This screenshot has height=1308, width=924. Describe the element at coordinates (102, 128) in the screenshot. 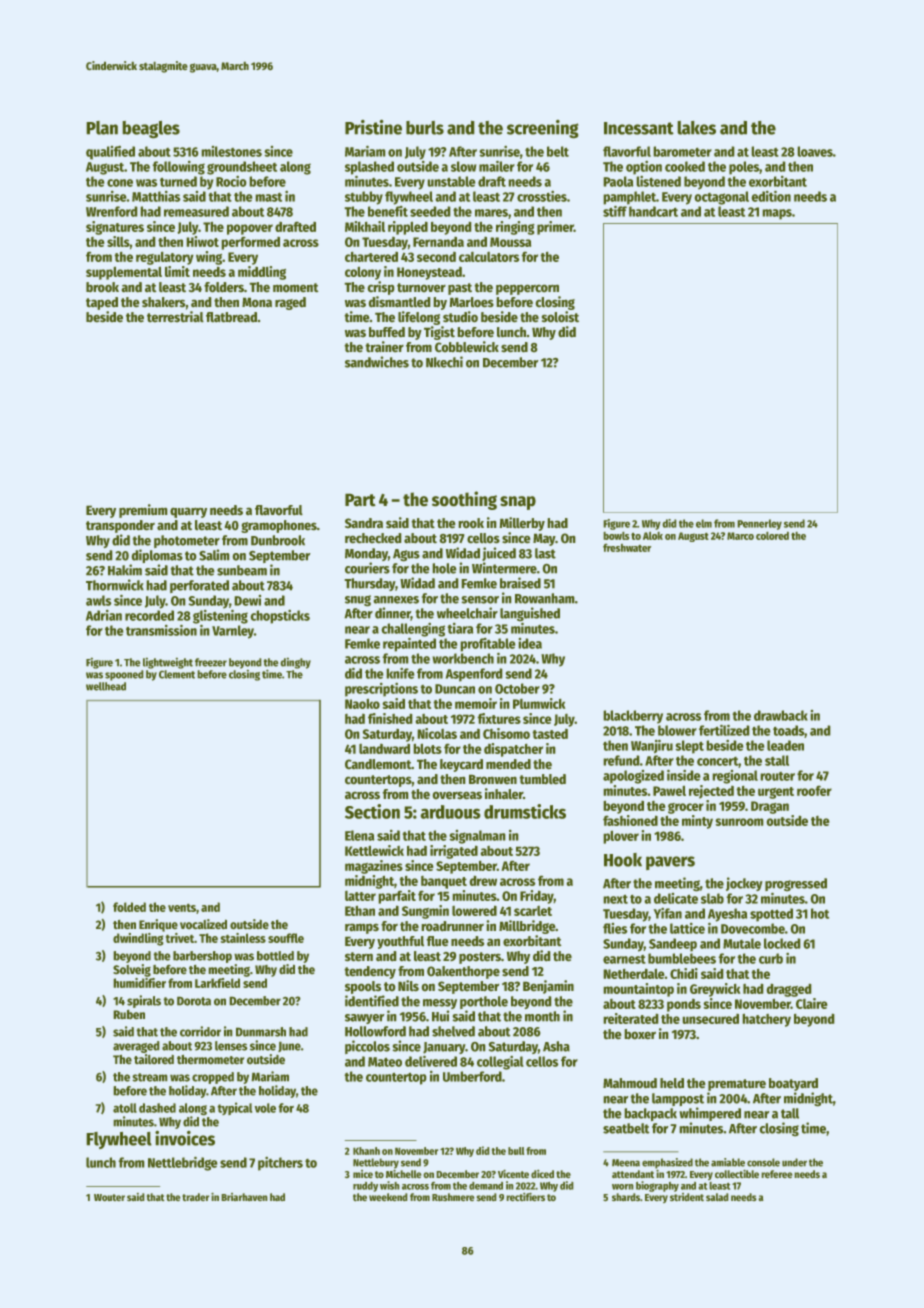

I see `Plan` at that location.
